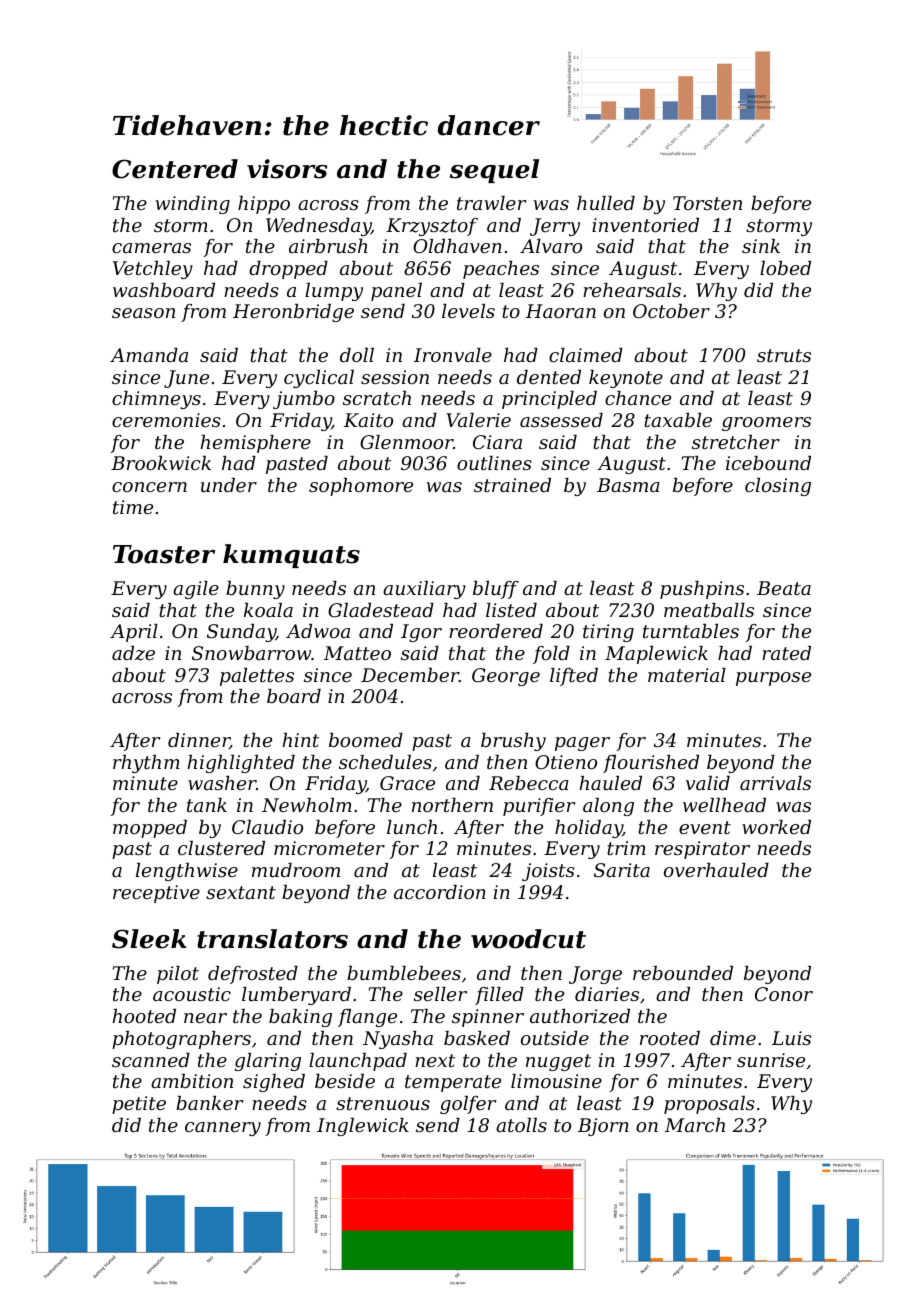 This document has height=1311, width=924. Describe the element at coordinates (494, 171) in the document. I see `sequel` at that location.
